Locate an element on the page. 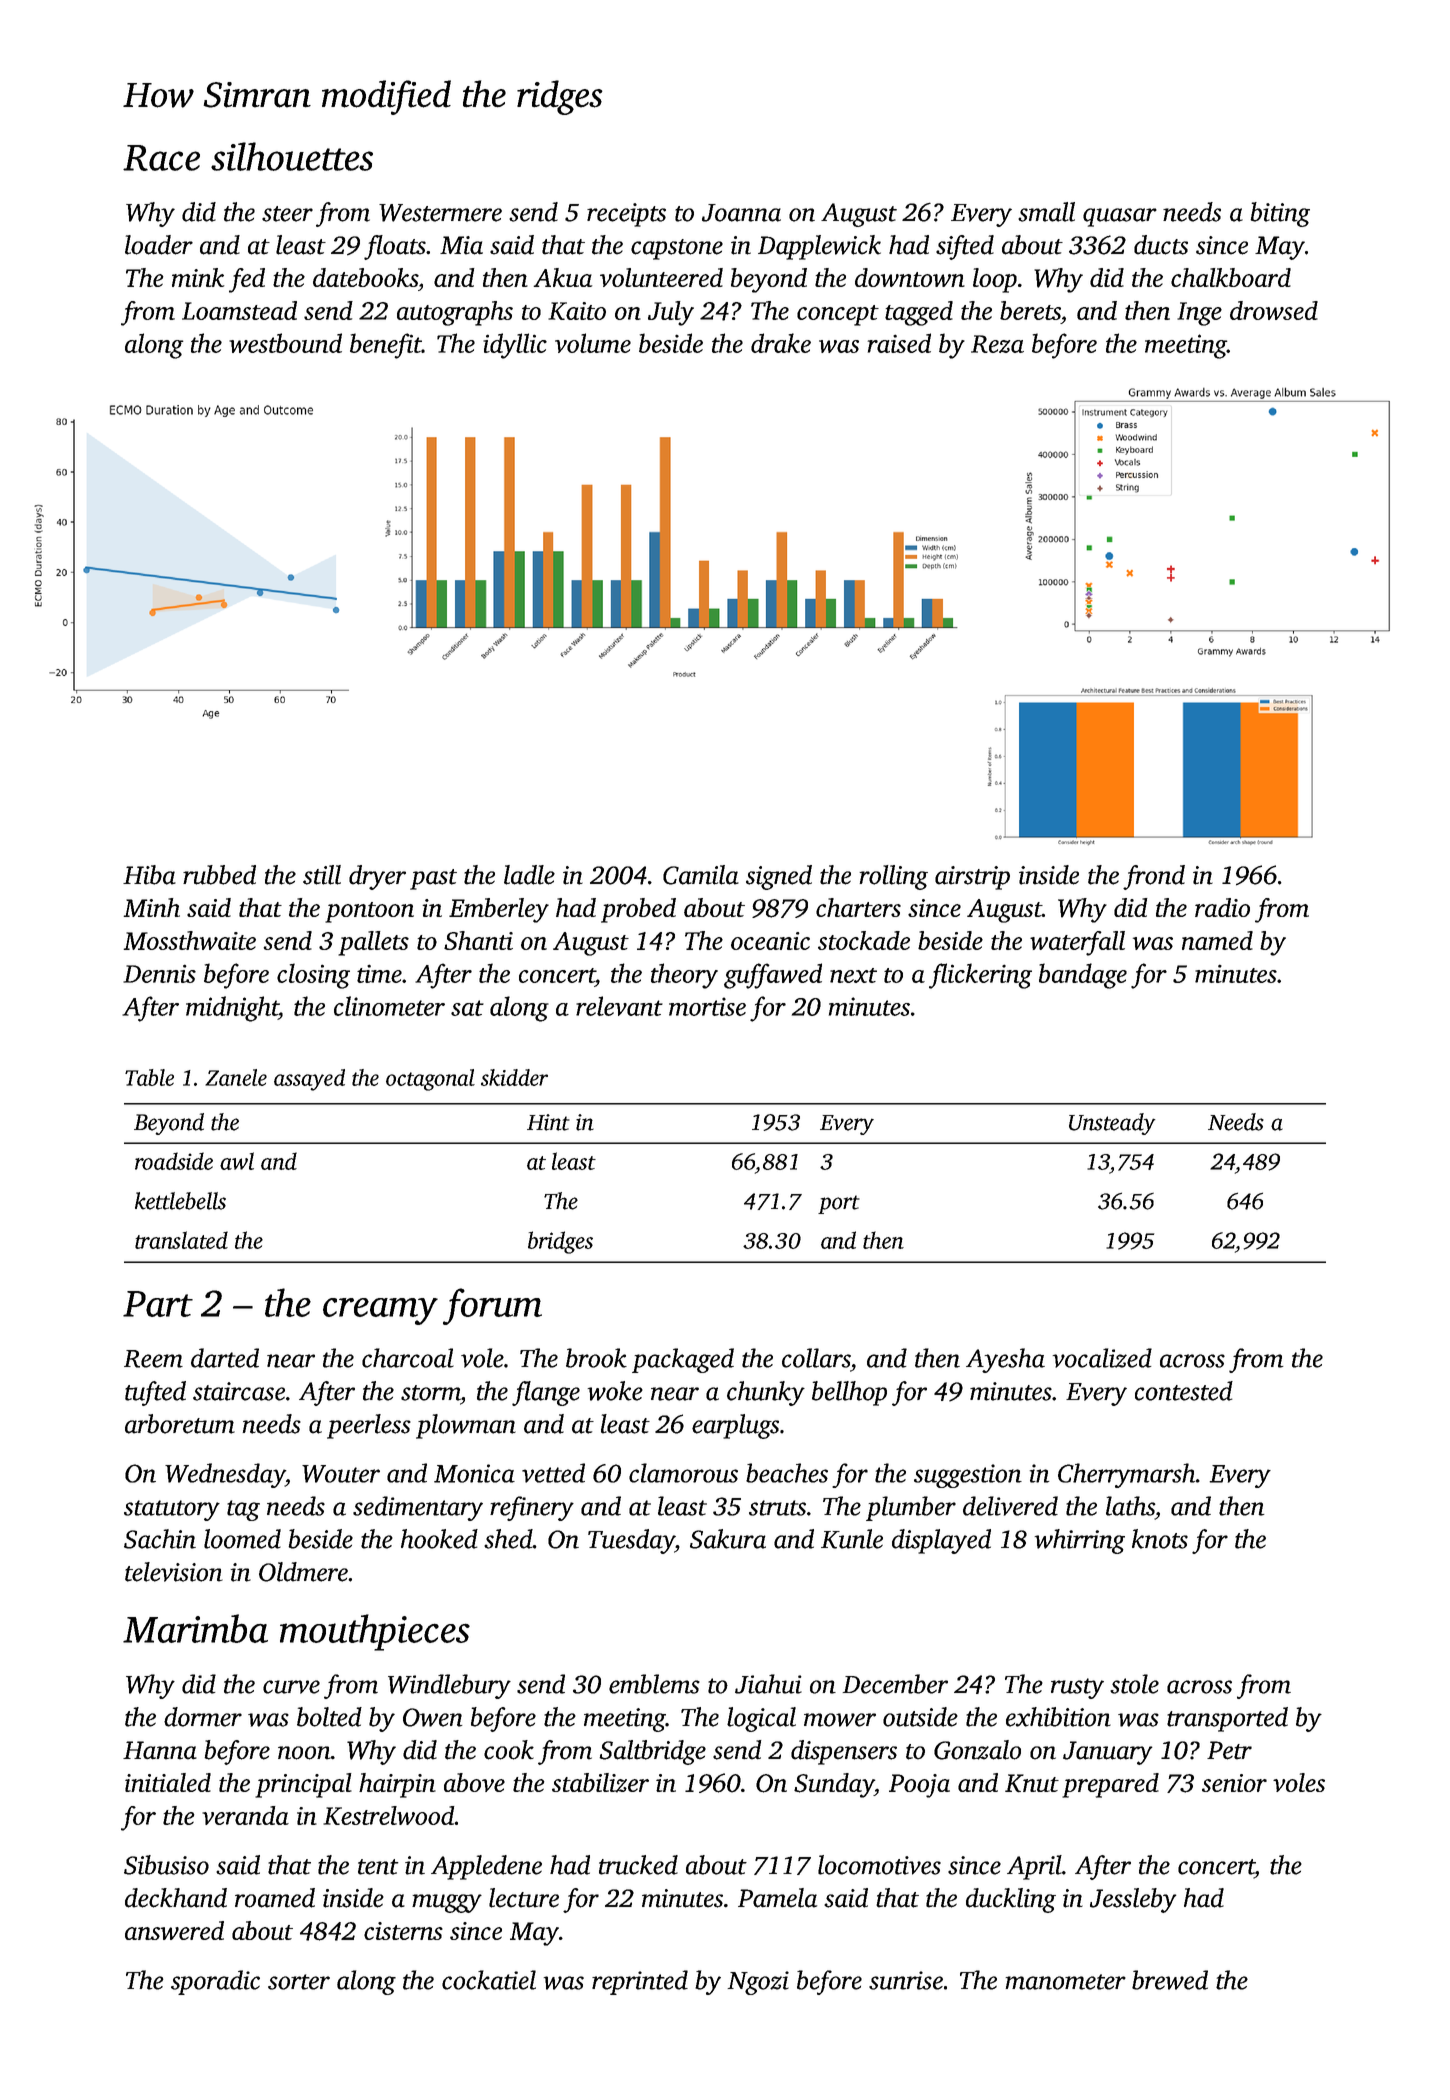 The width and height of the image is (1450, 2100). still is located at coordinates (322, 875).
